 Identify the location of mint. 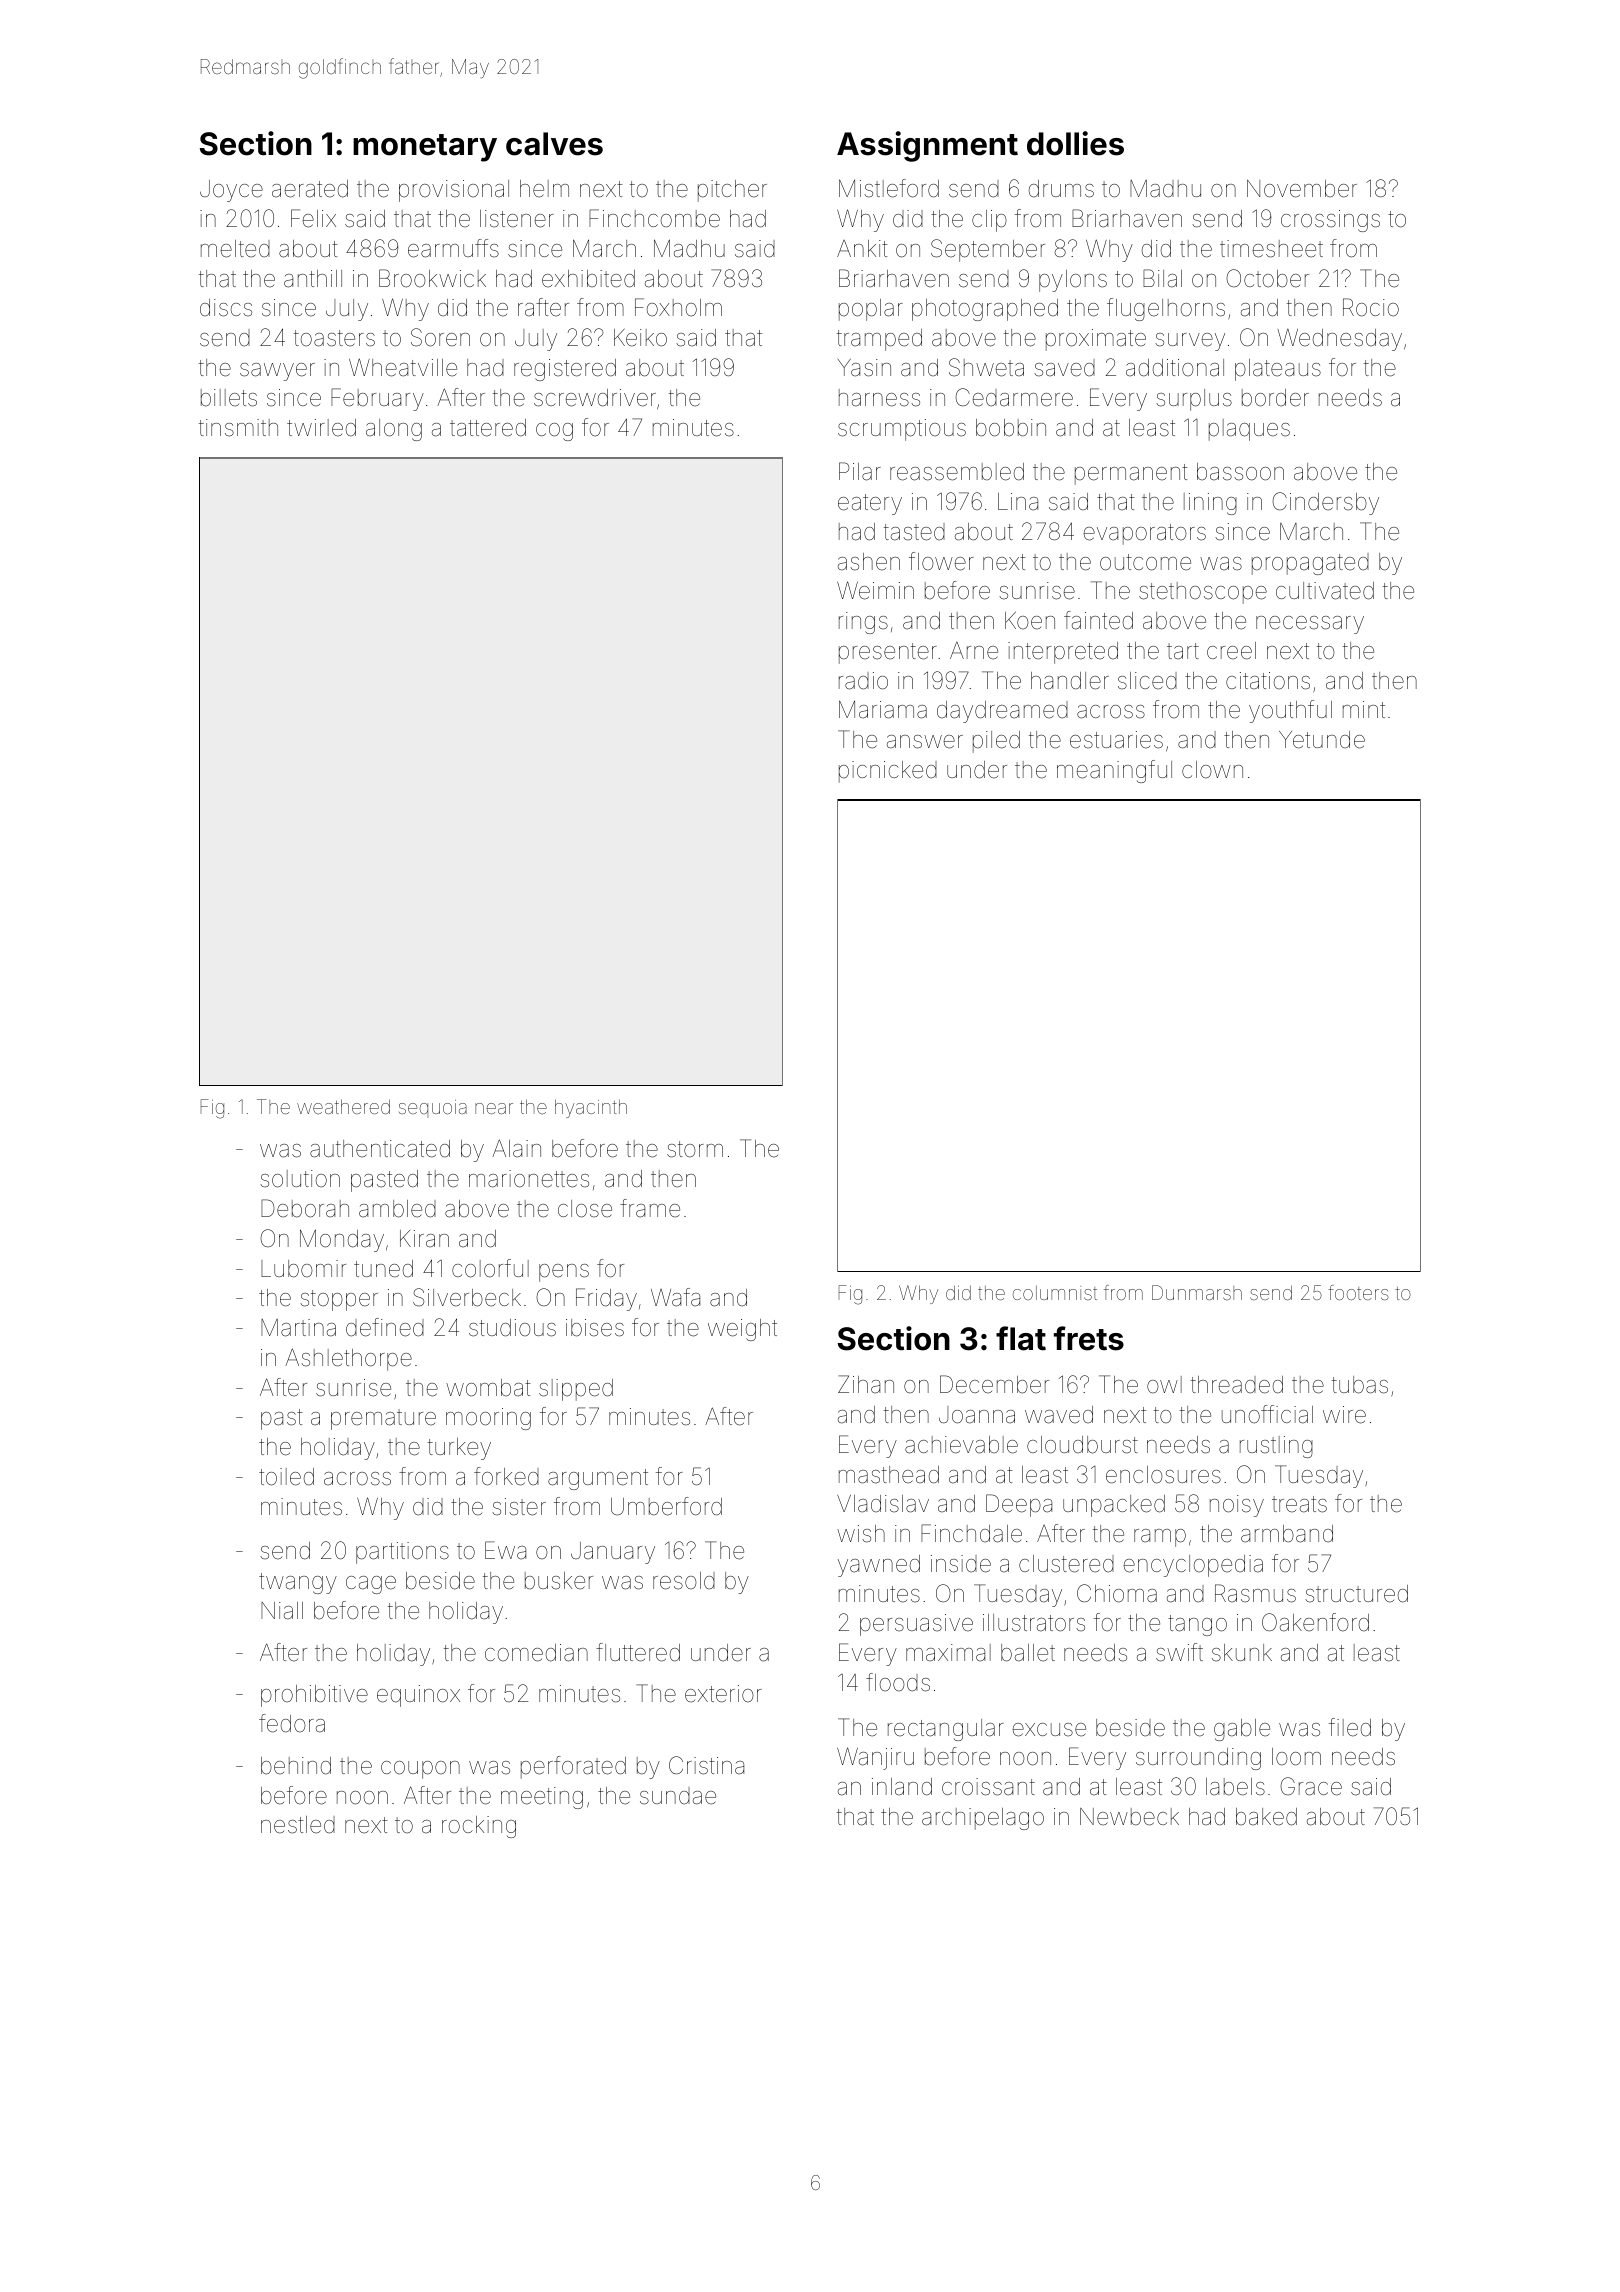
(1364, 709).
